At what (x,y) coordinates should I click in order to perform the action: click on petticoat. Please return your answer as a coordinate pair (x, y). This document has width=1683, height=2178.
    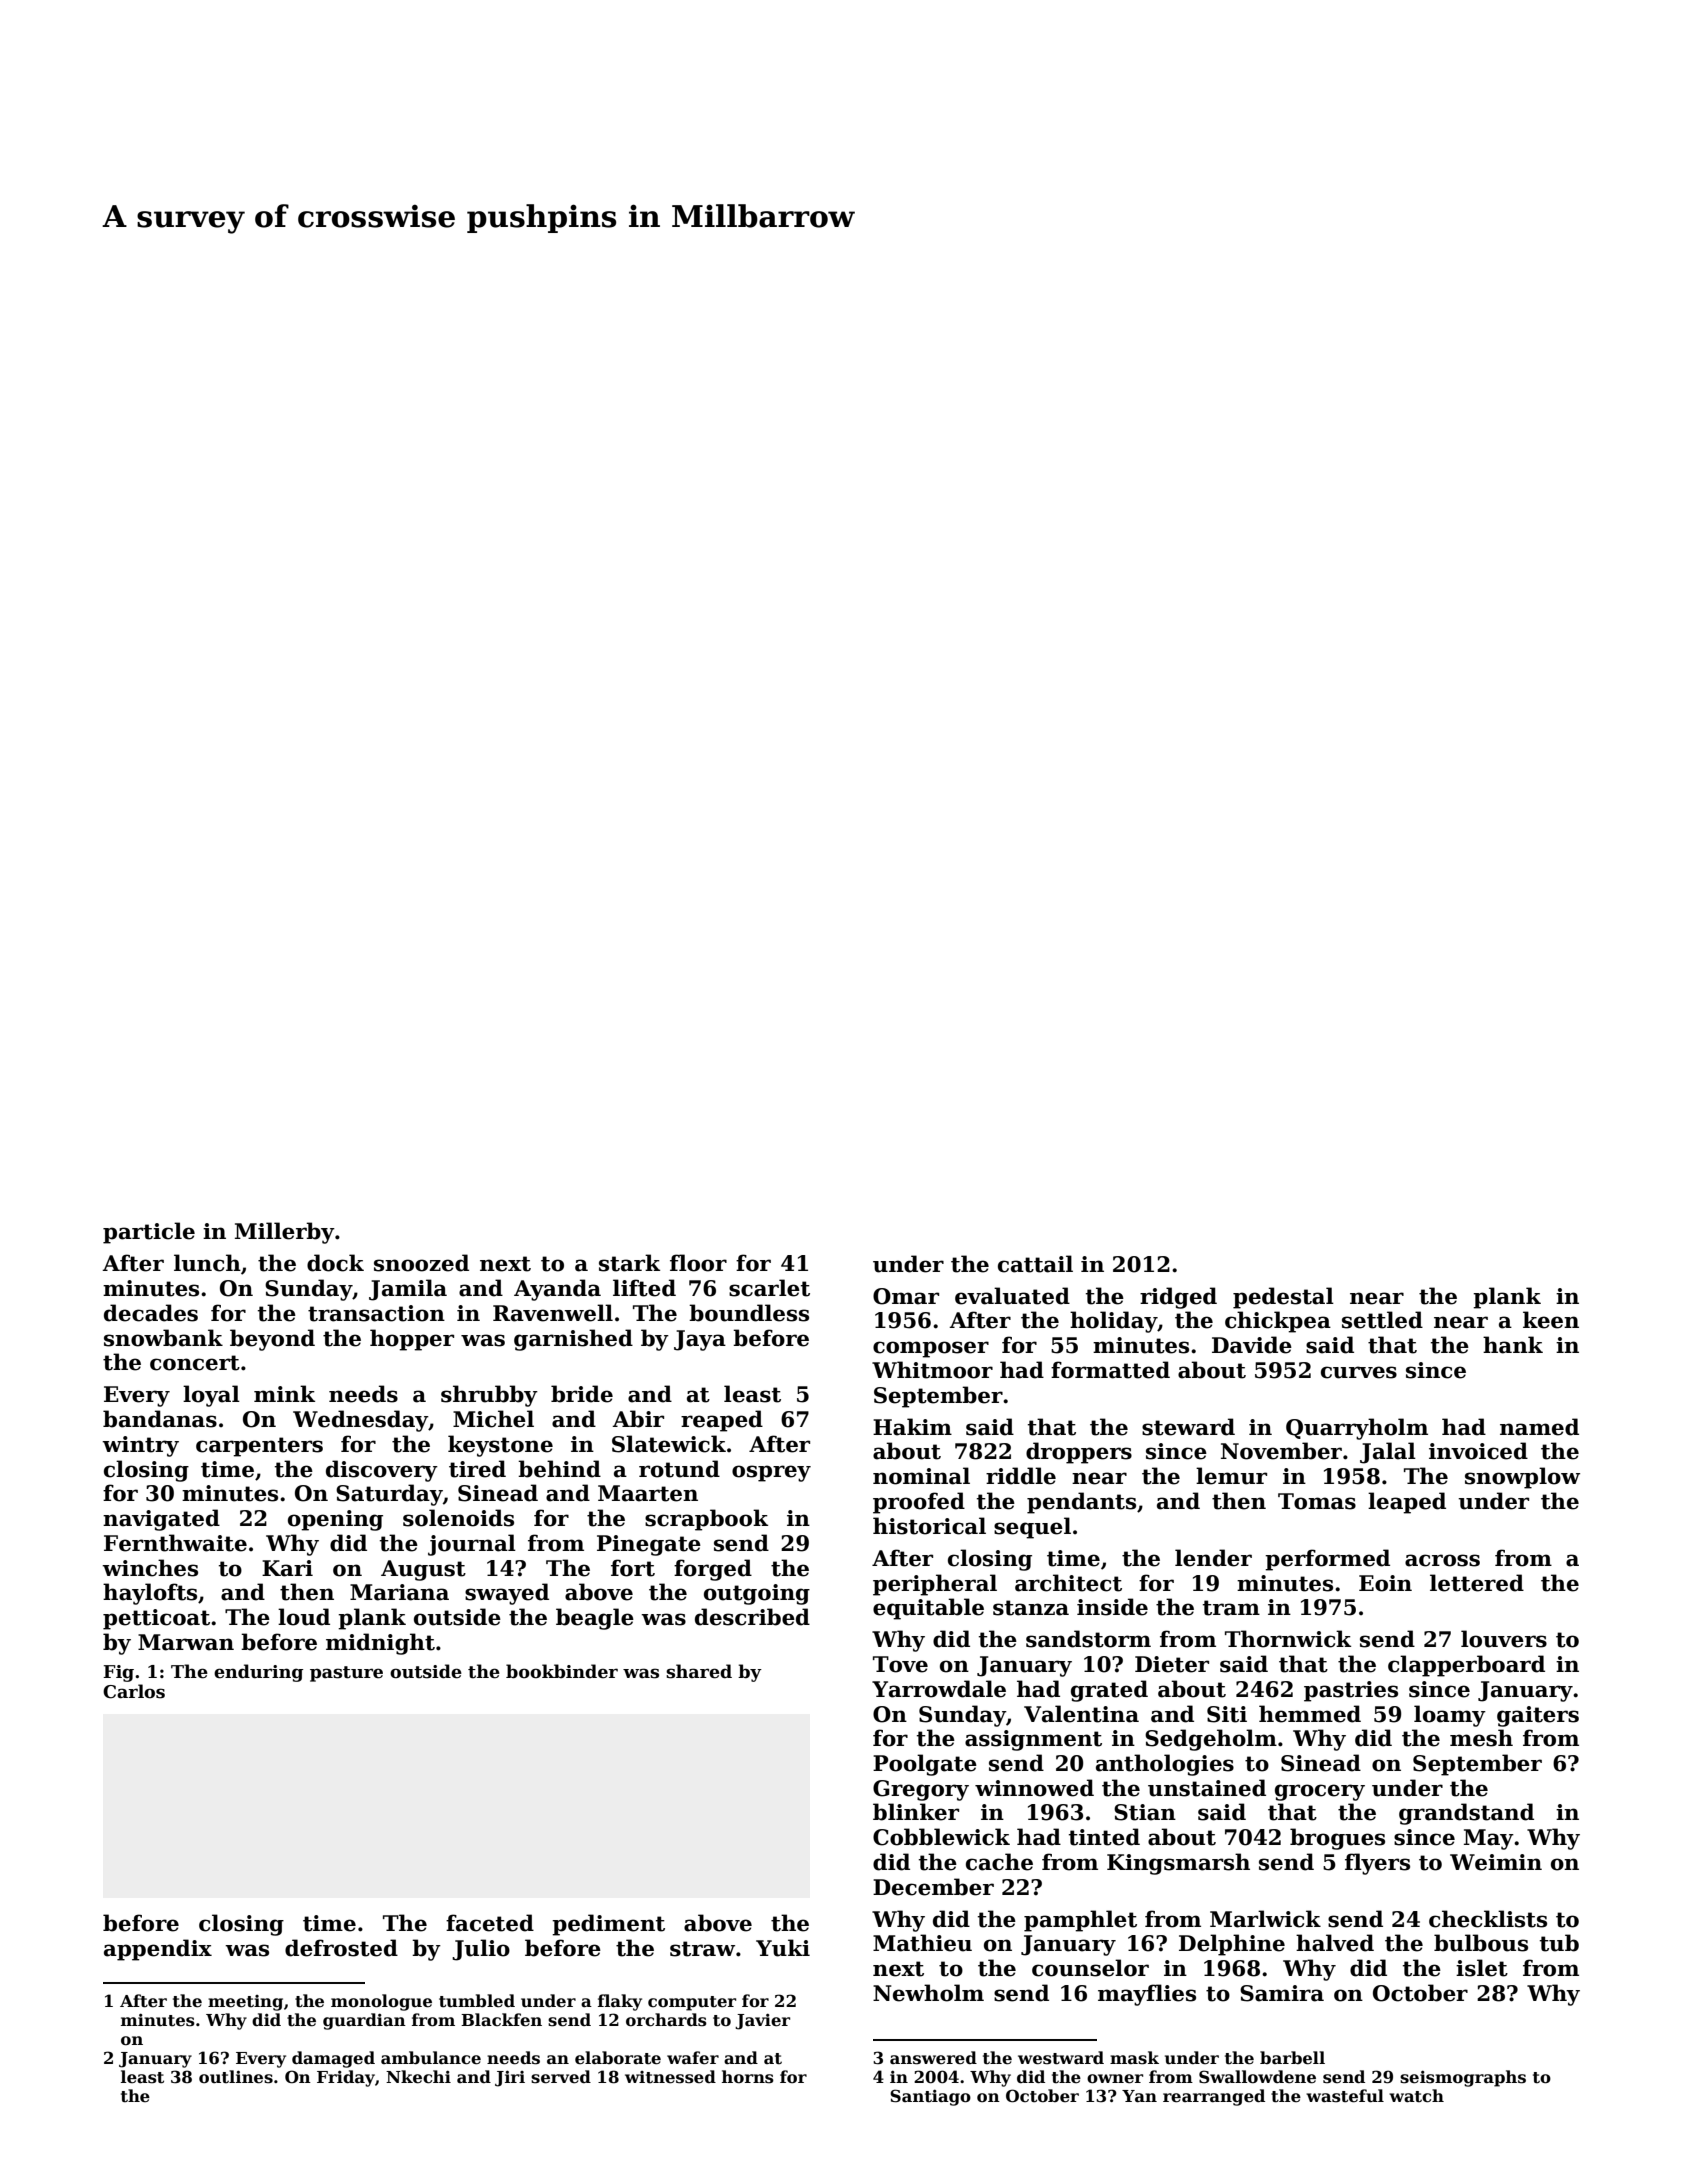
    Looking at the image, I should click on (156, 1619).
